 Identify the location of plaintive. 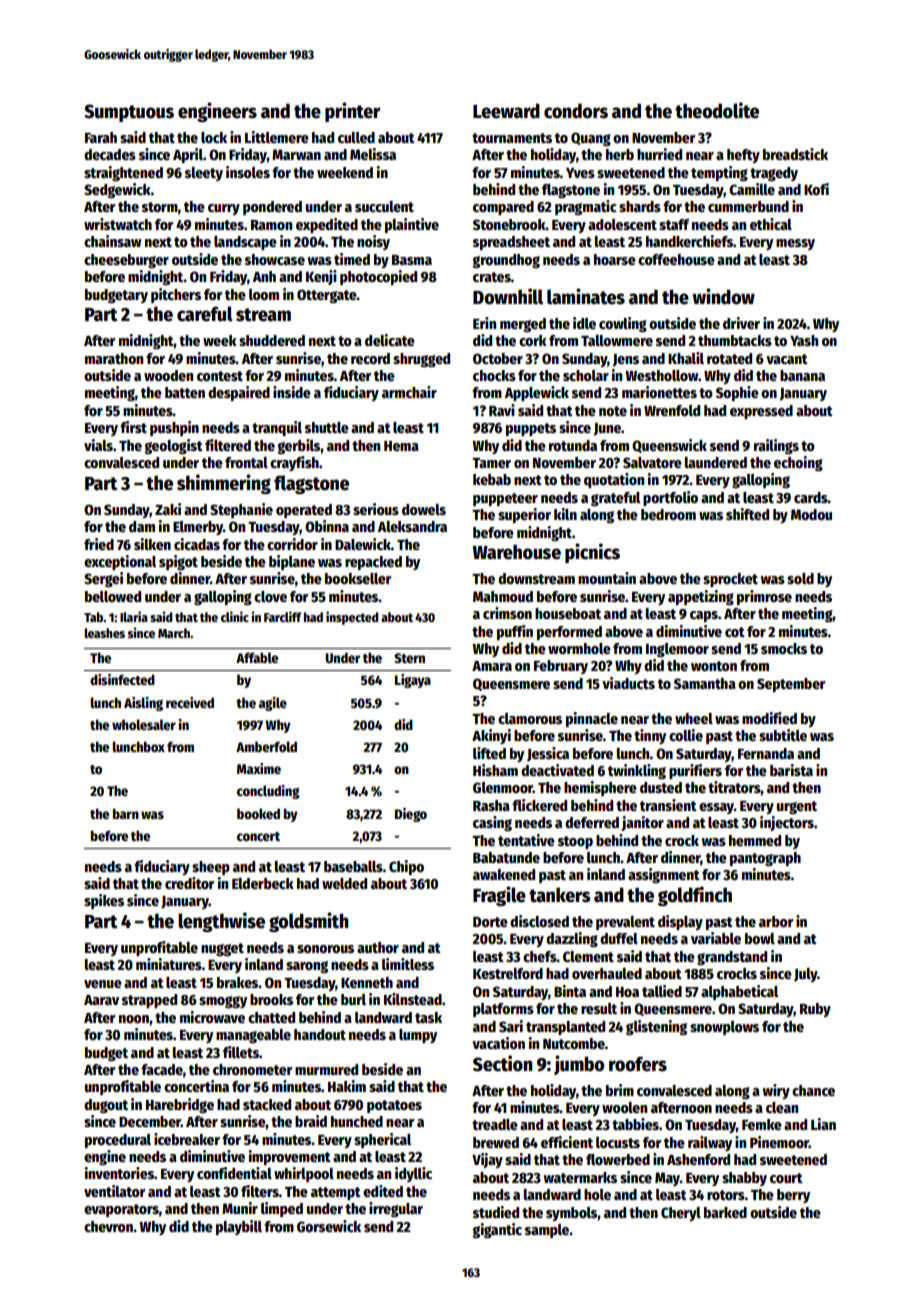
(412, 225).
